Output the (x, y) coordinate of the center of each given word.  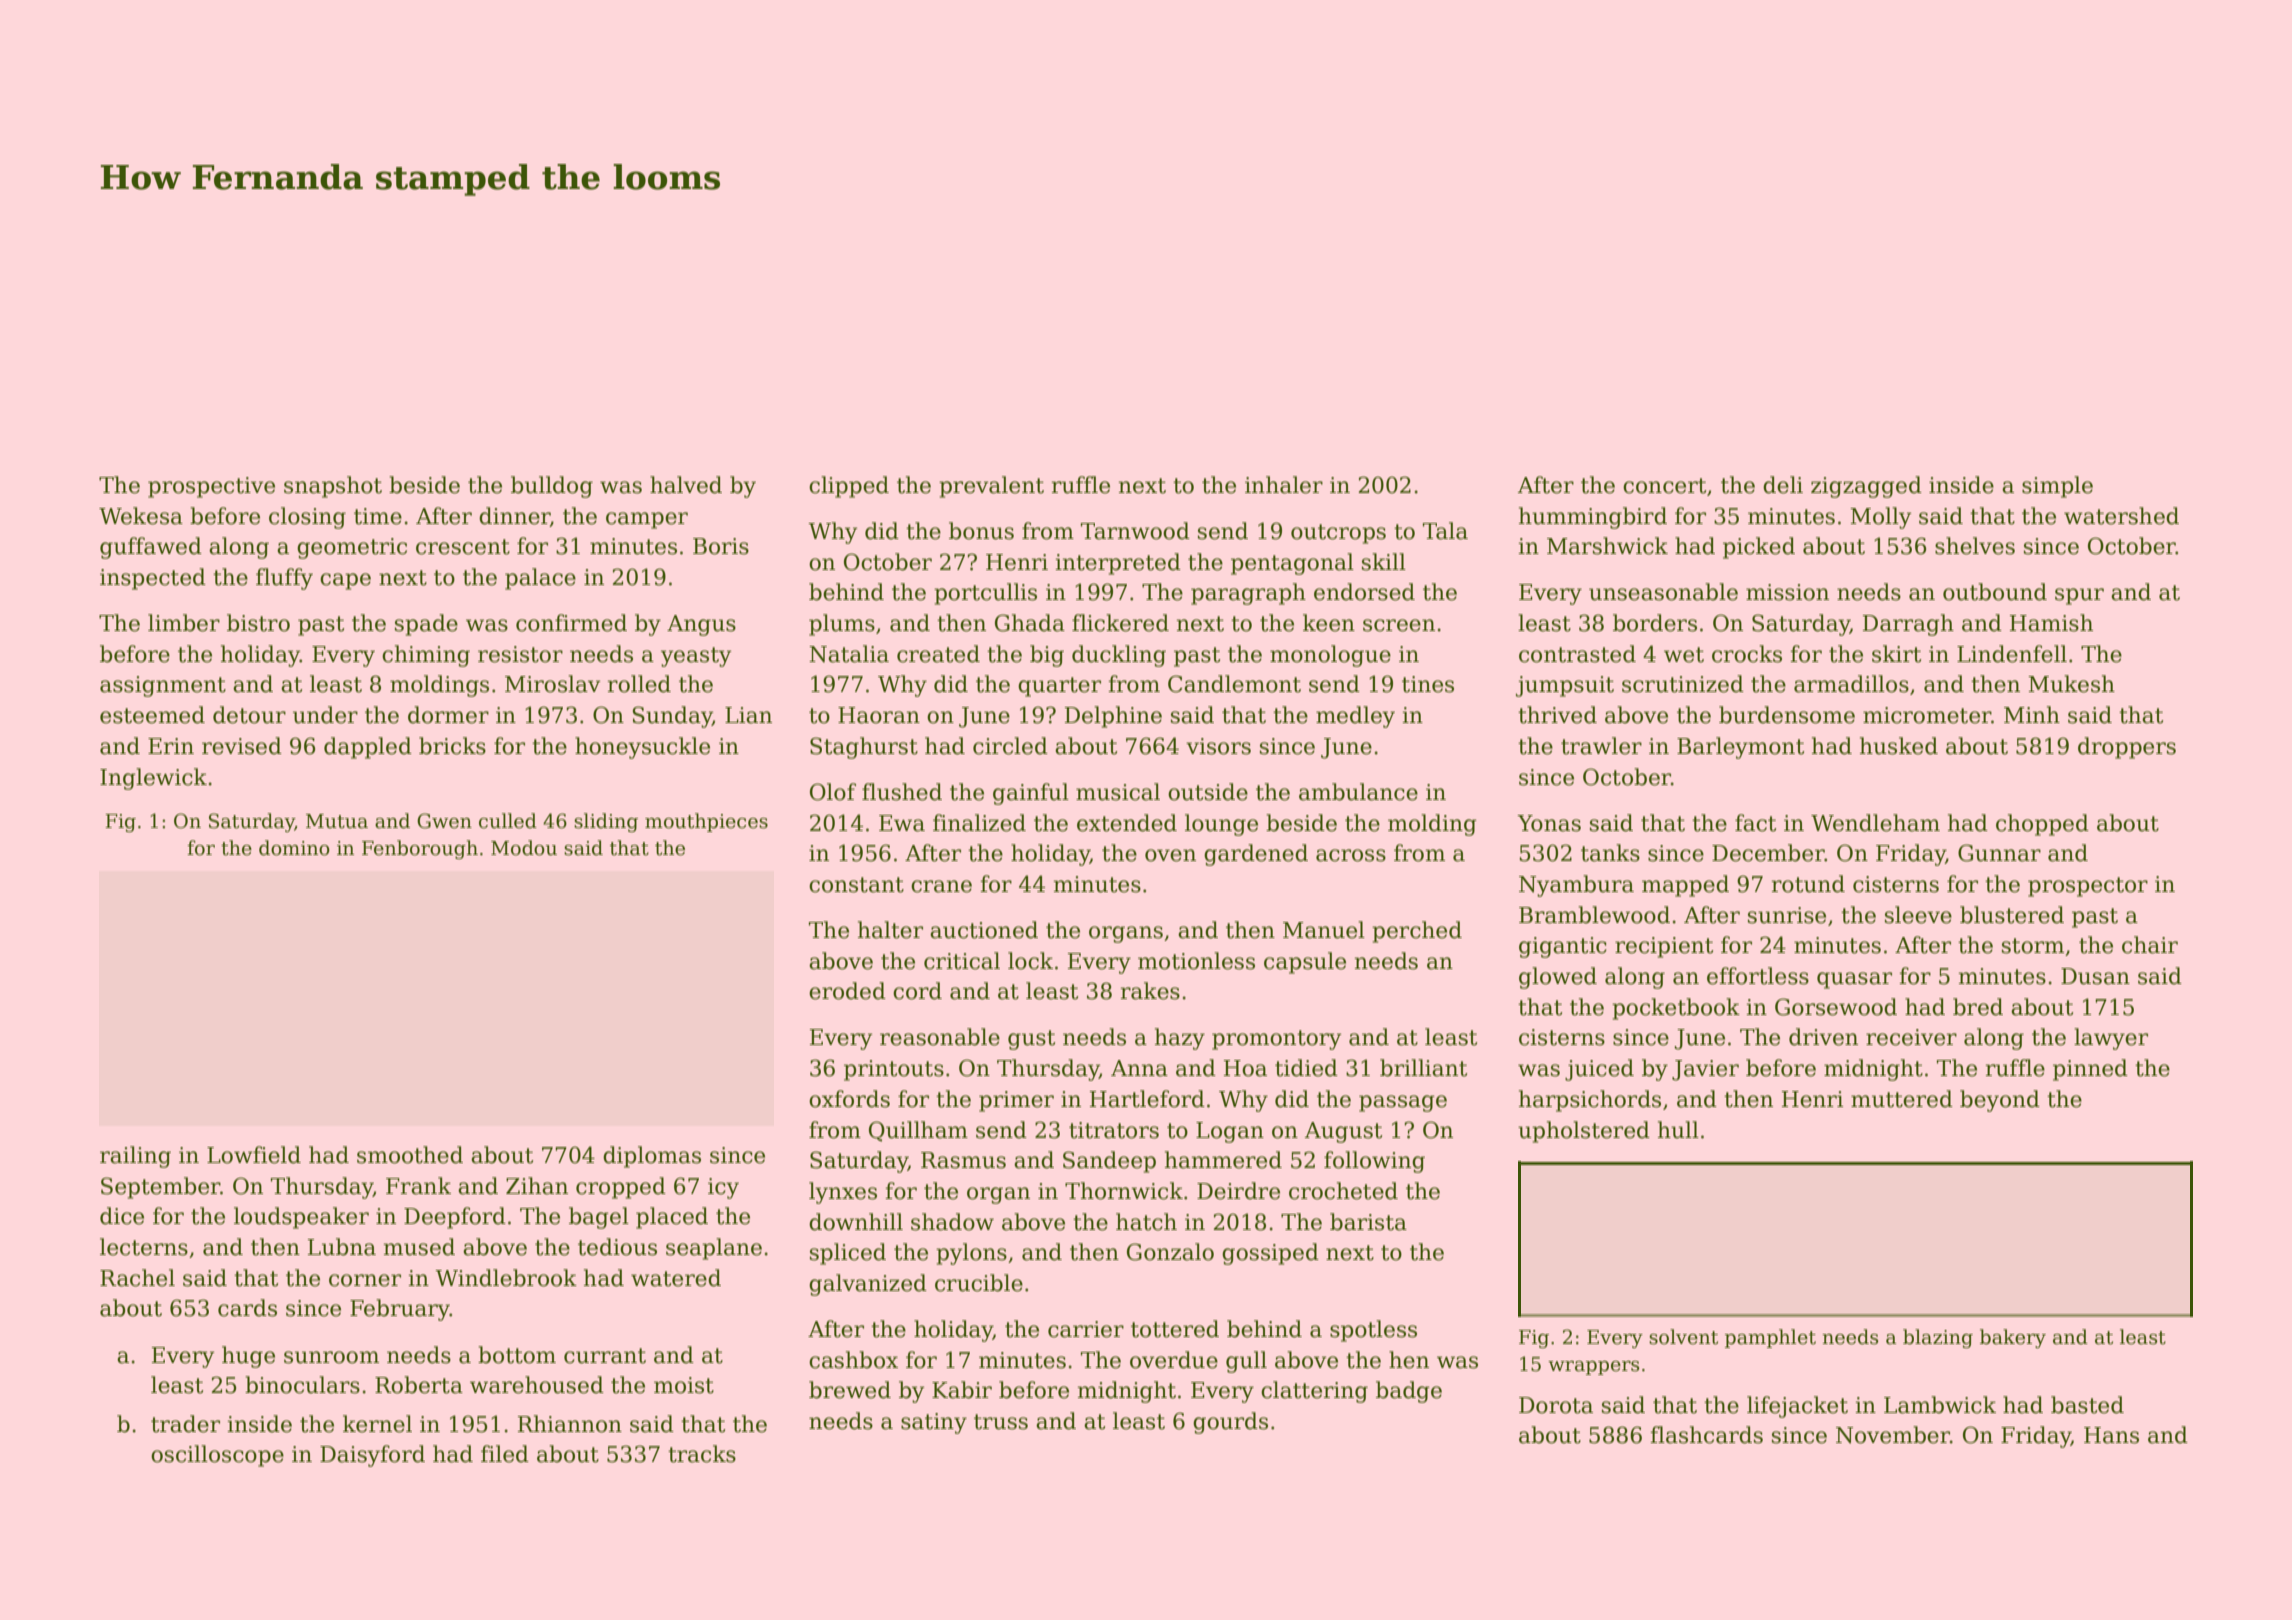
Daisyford (372, 1456)
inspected (153, 579)
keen (1329, 623)
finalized (979, 823)
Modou (524, 848)
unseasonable (1663, 592)
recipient (1664, 947)
